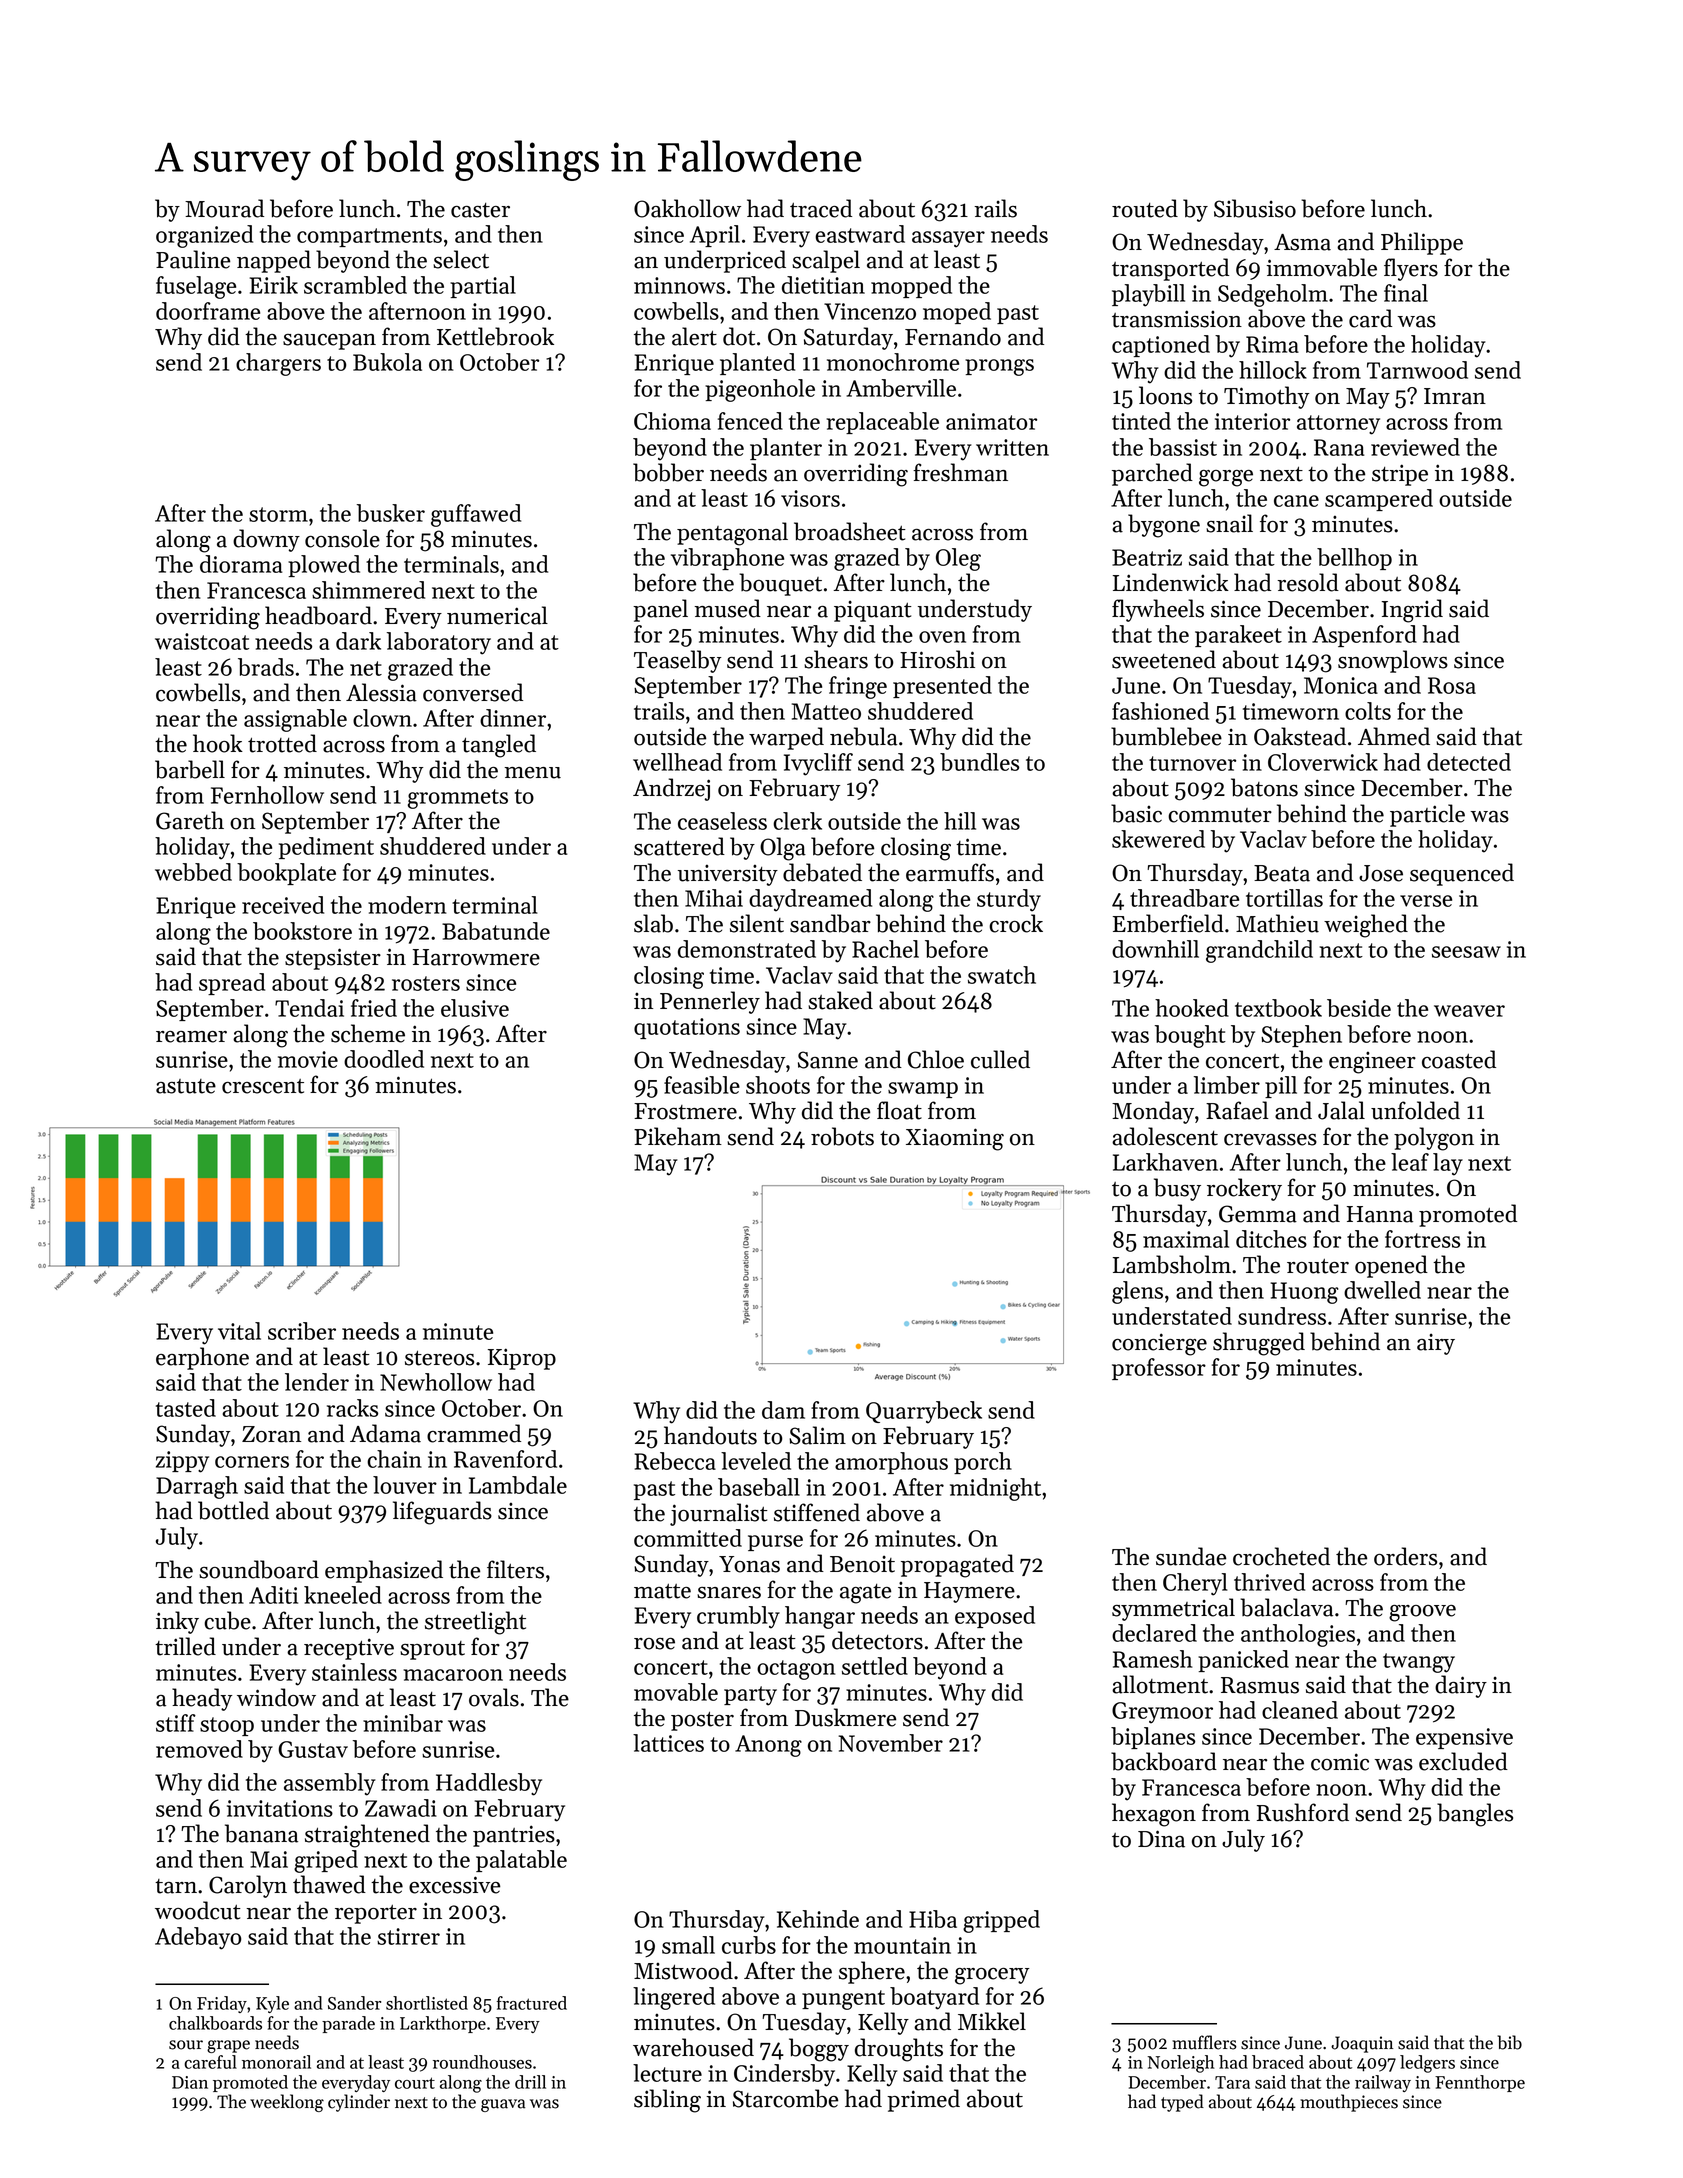 This document has width=1683, height=2178. What do you see at coordinates (957, 313) in the document?
I see `moped` at bounding box center [957, 313].
